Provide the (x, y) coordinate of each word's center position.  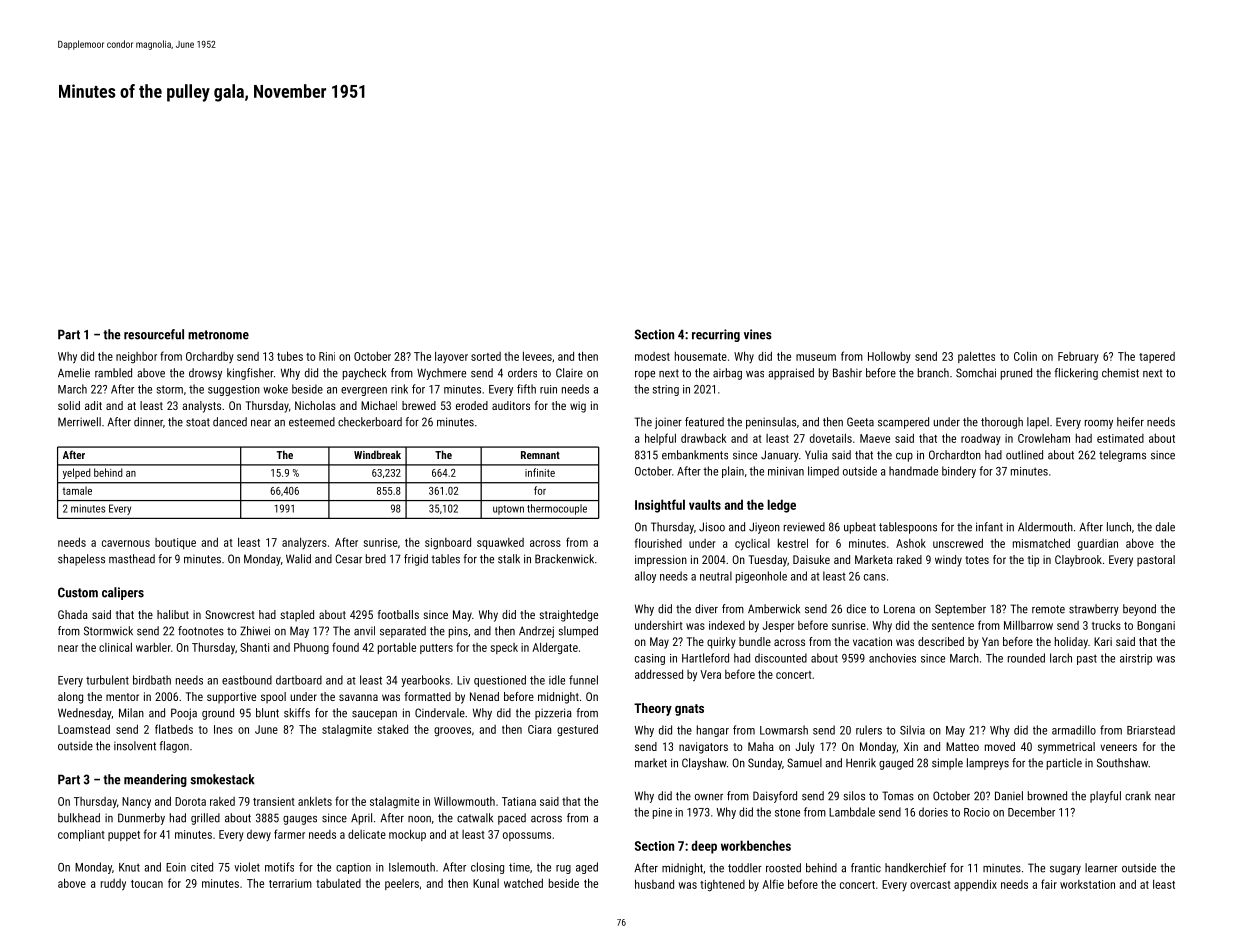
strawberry (1094, 610)
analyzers (304, 543)
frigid (416, 560)
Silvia (912, 730)
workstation (1087, 884)
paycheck (364, 374)
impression (661, 561)
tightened (722, 885)
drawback (704, 438)
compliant (81, 835)
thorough (1002, 423)
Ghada (73, 614)
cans (875, 577)
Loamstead (84, 729)
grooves (452, 731)
